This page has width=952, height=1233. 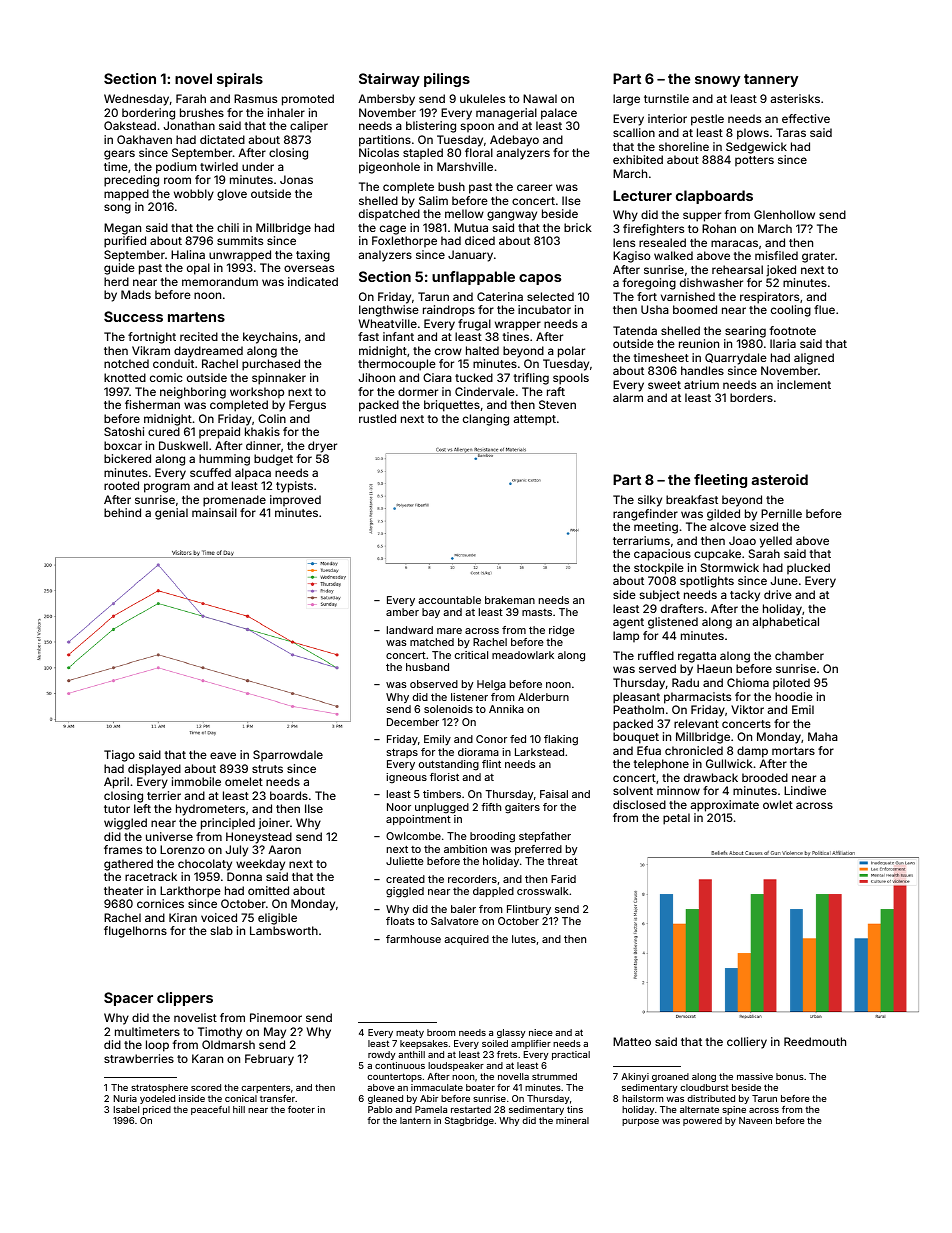 What do you see at coordinates (656, 655) in the page?
I see `ruffled` at bounding box center [656, 655].
